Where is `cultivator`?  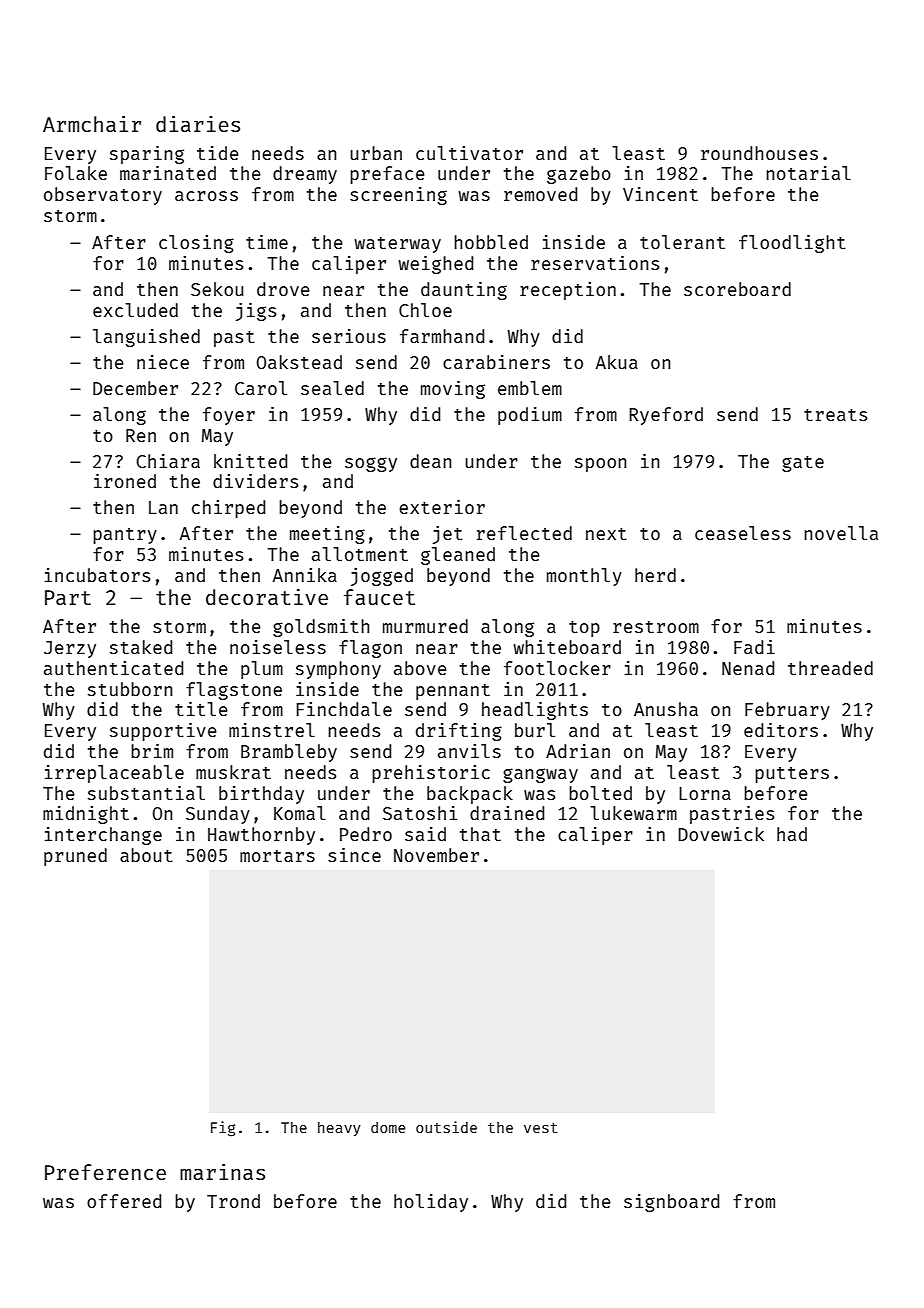 cultivator is located at coordinates (469, 153).
